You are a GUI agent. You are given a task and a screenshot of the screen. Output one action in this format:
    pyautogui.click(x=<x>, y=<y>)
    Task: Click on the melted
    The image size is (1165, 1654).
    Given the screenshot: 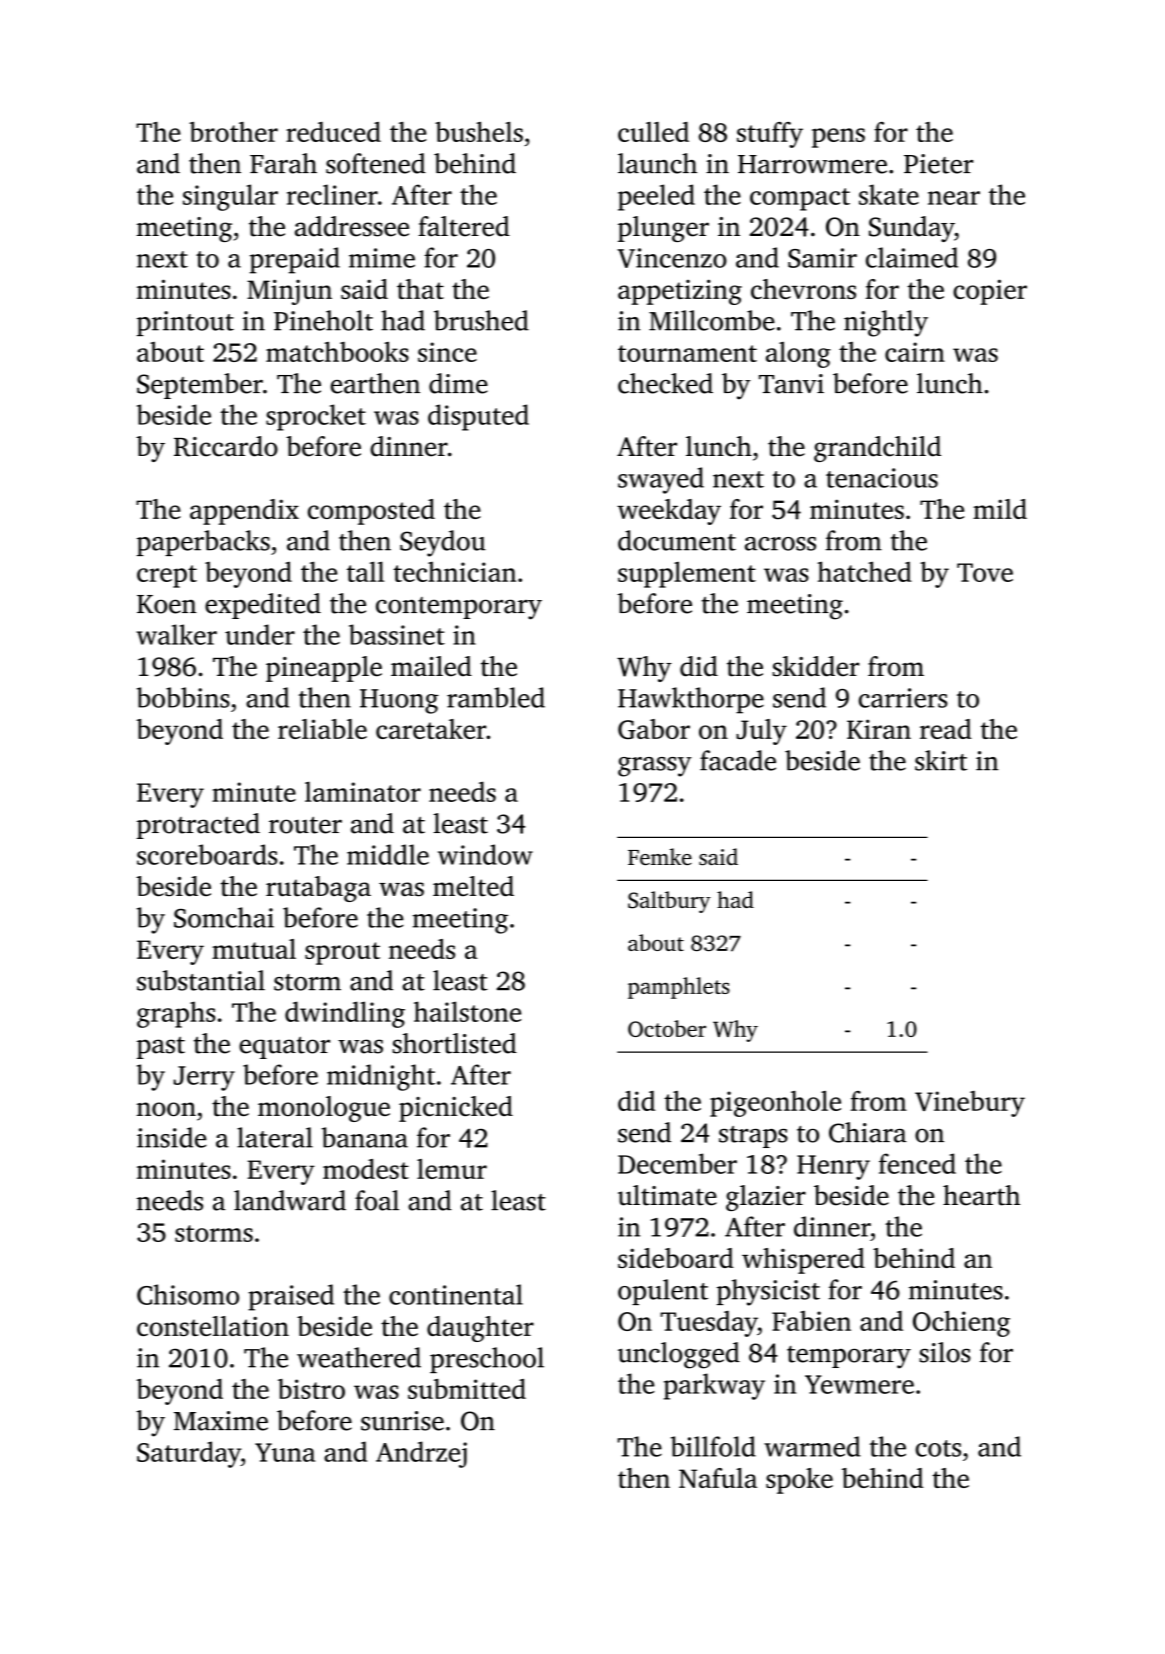 What is the action you would take?
    pyautogui.click(x=473, y=886)
